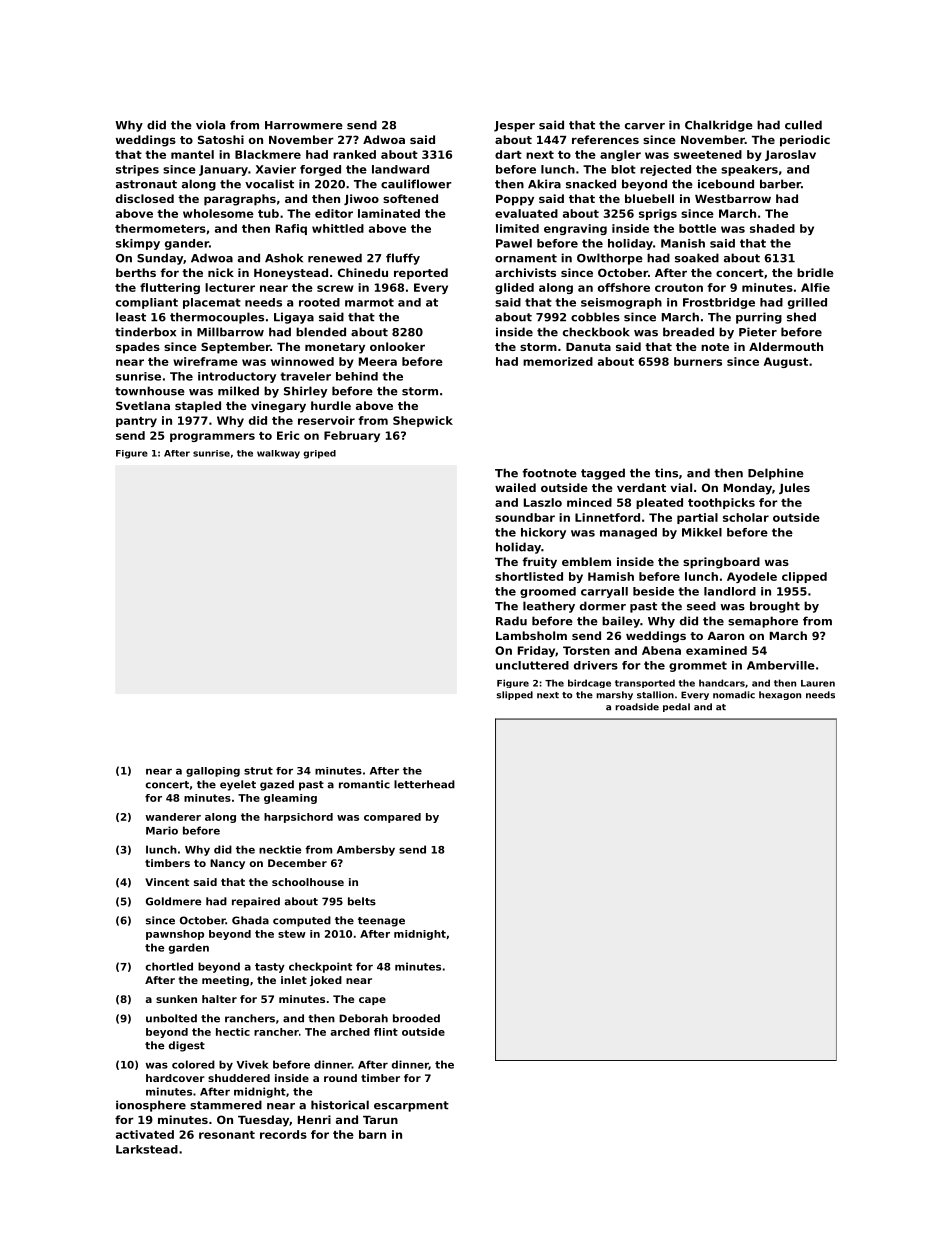 The image size is (952, 1233). I want to click on Ashok, so click(284, 258).
